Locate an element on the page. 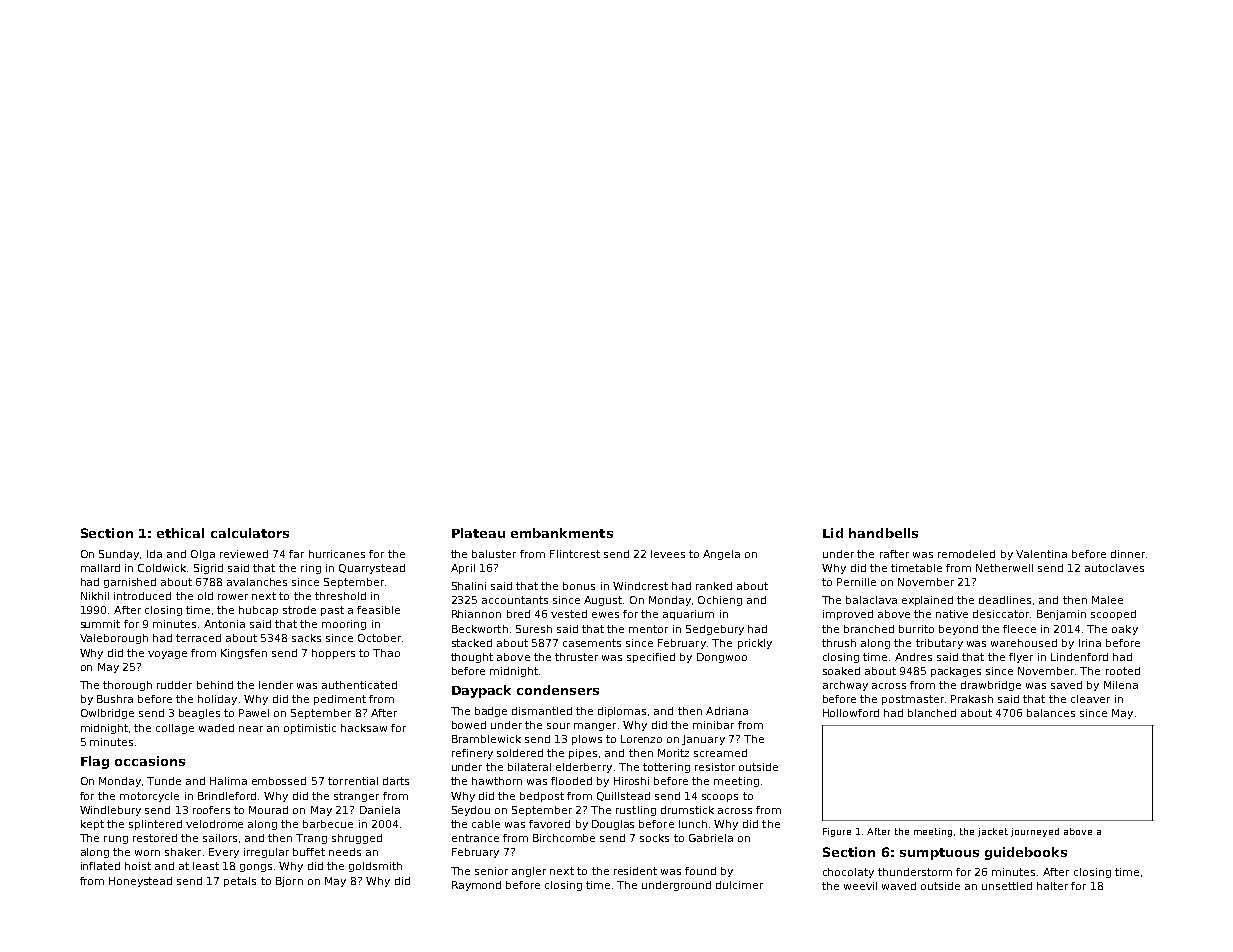 The image size is (1233, 952). autoclaves is located at coordinates (1114, 568).
